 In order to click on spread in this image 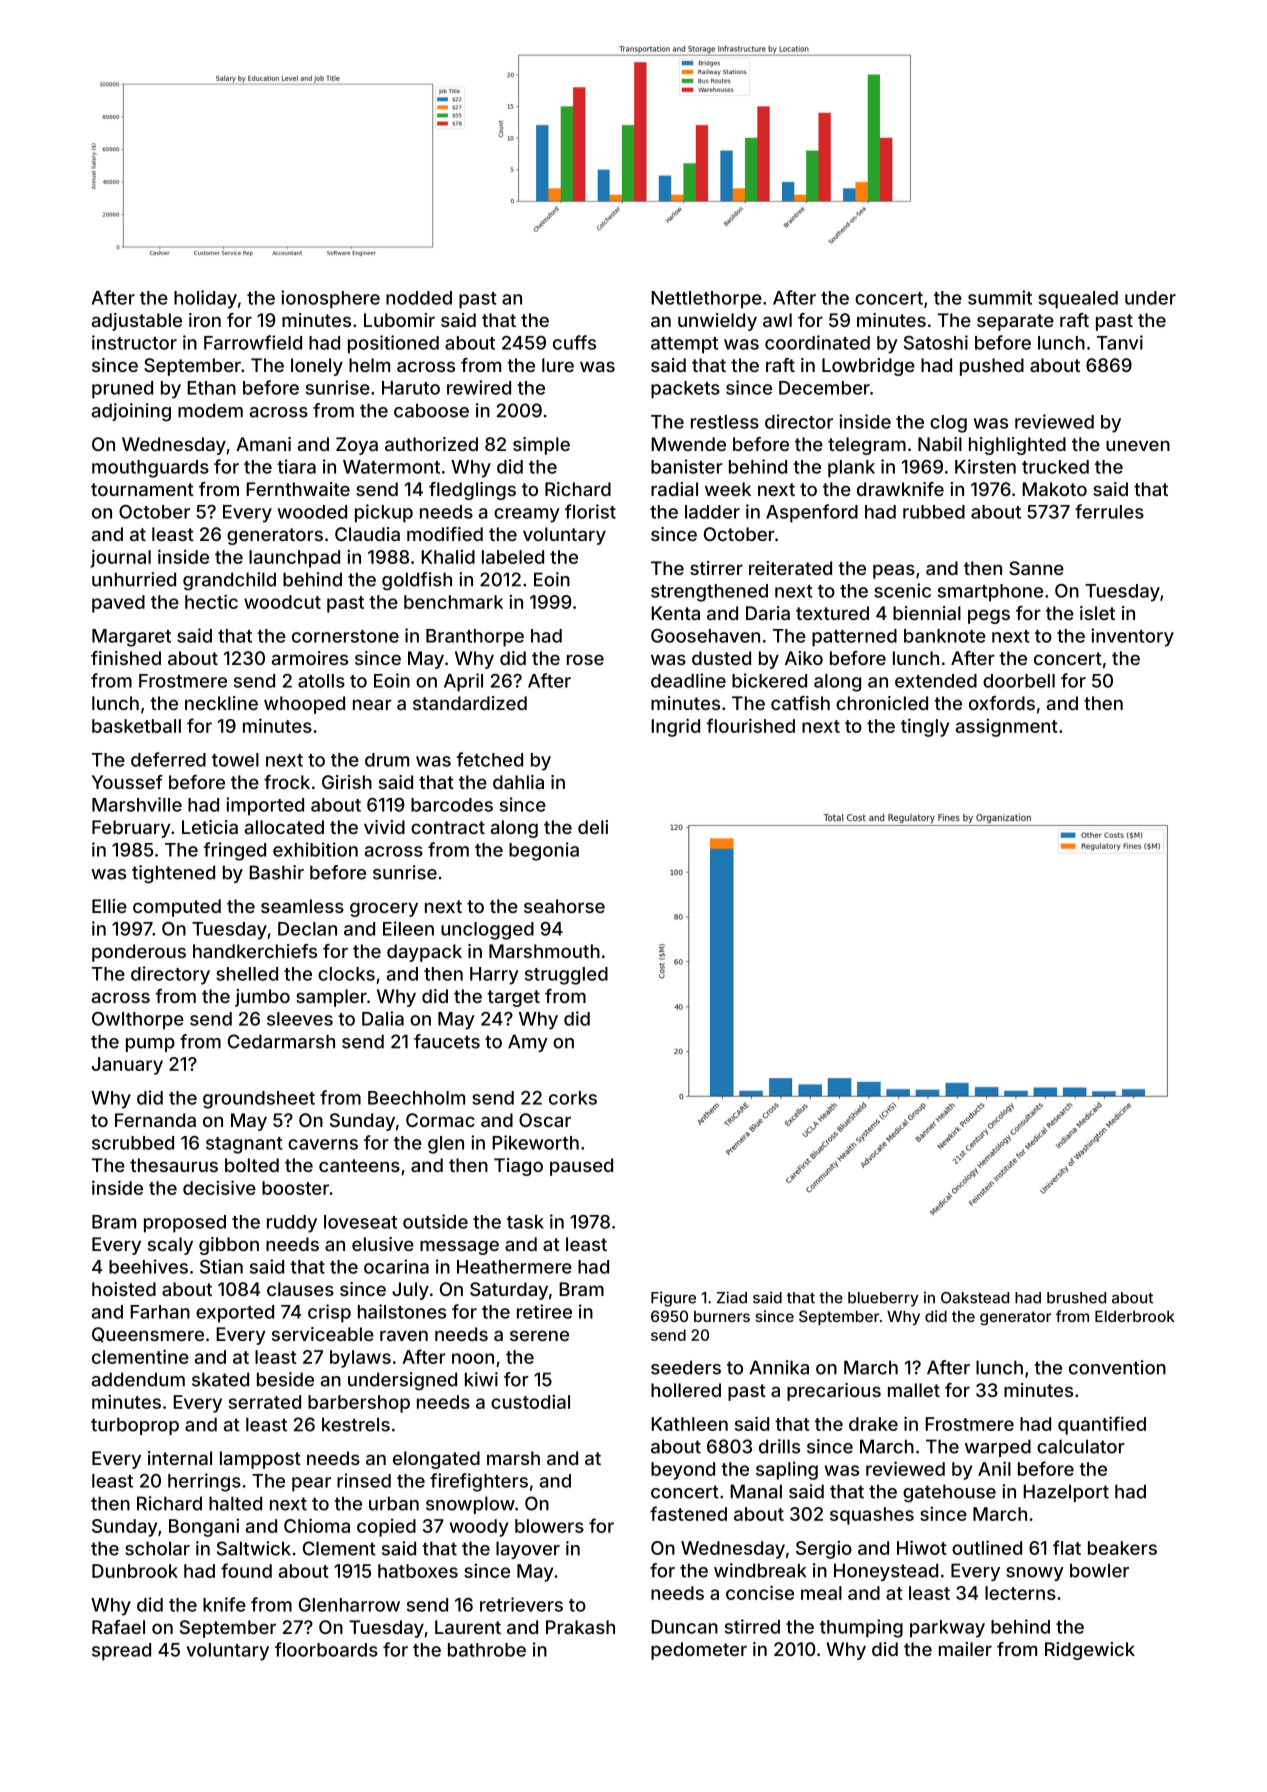, I will do `click(121, 1652)`.
